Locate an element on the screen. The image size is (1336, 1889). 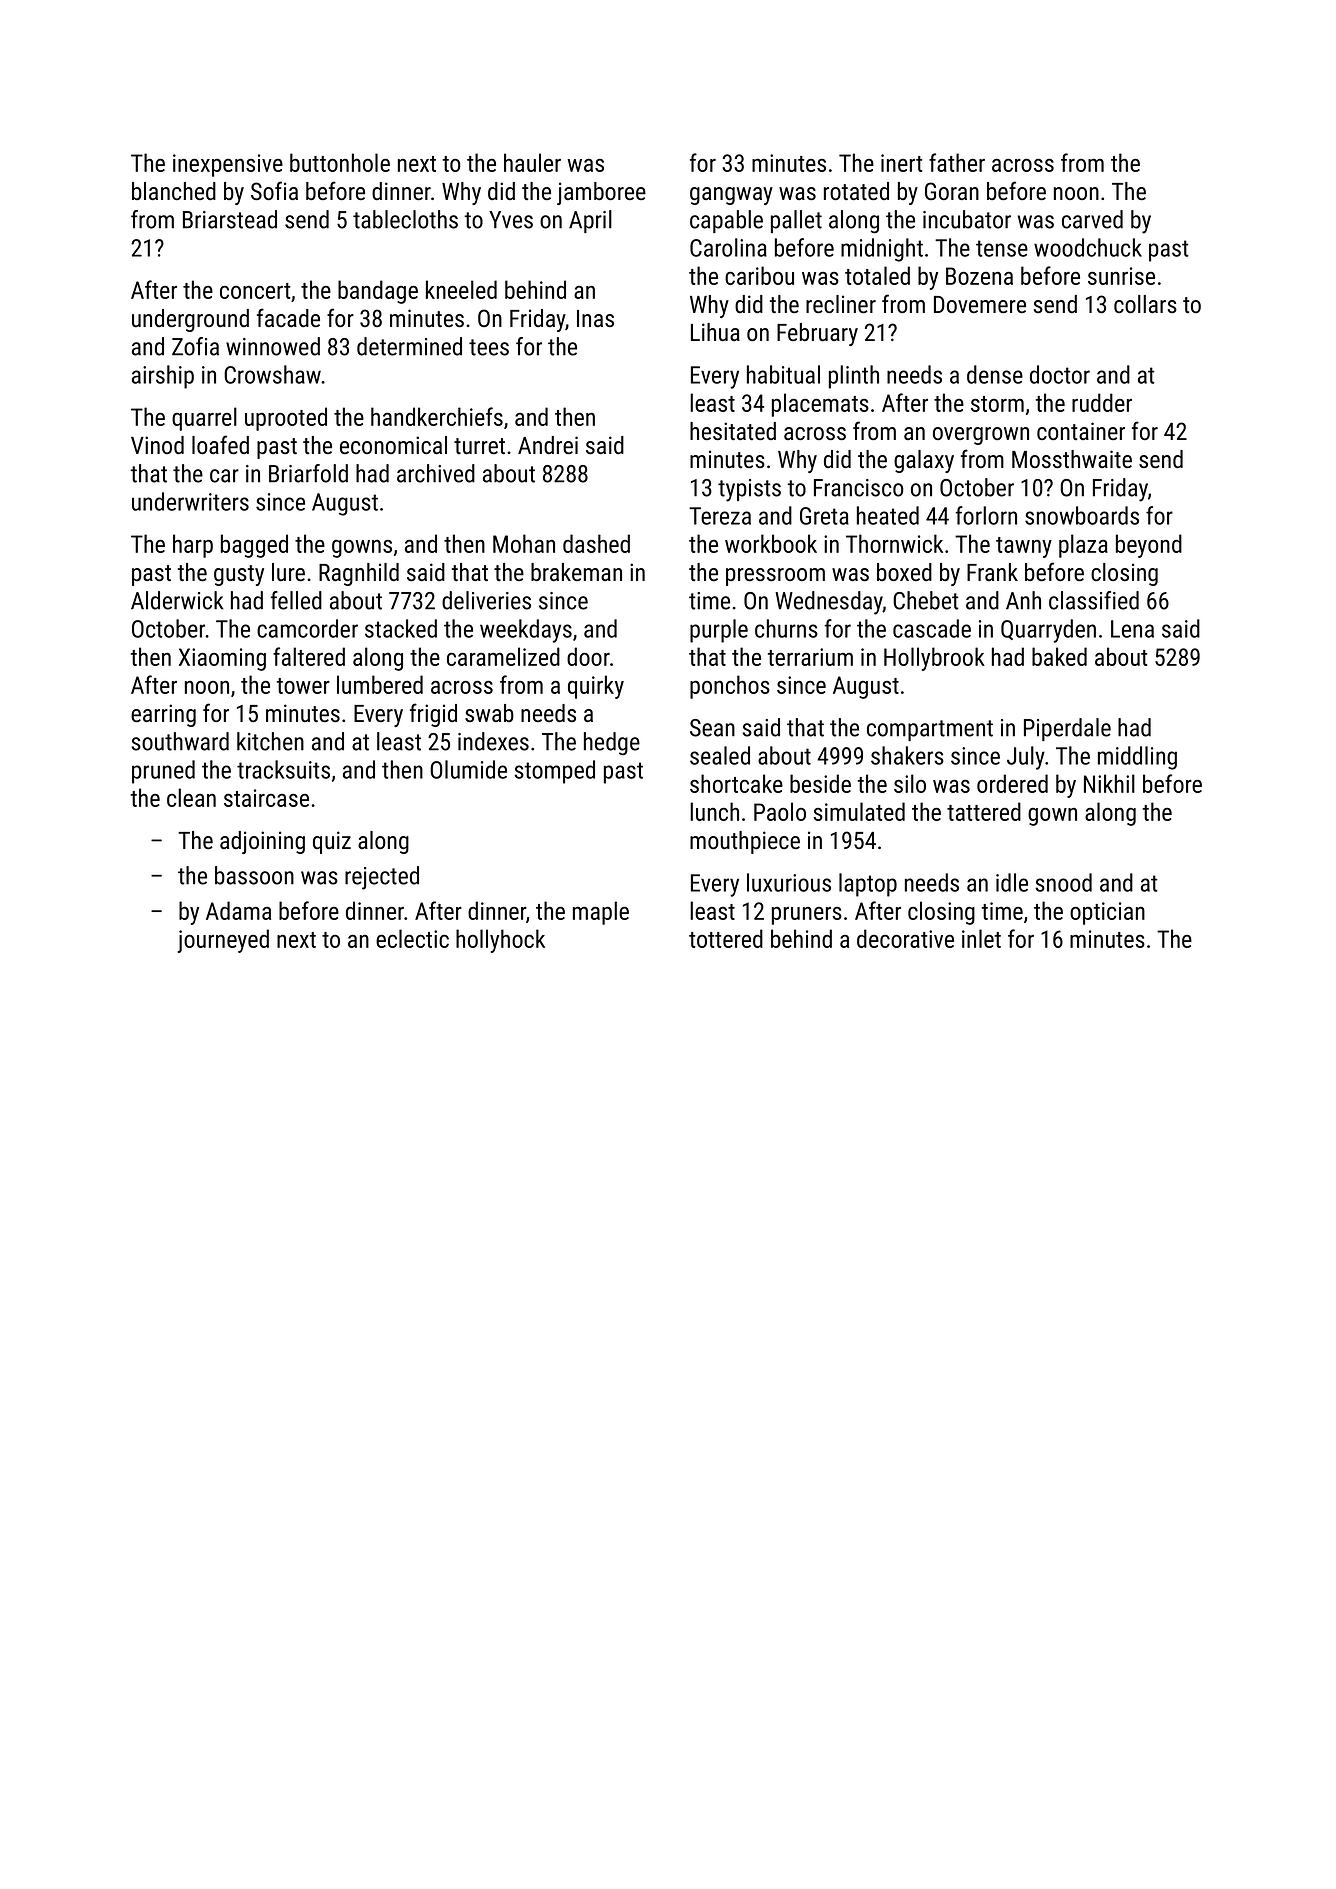
adjoining is located at coordinates (262, 842).
